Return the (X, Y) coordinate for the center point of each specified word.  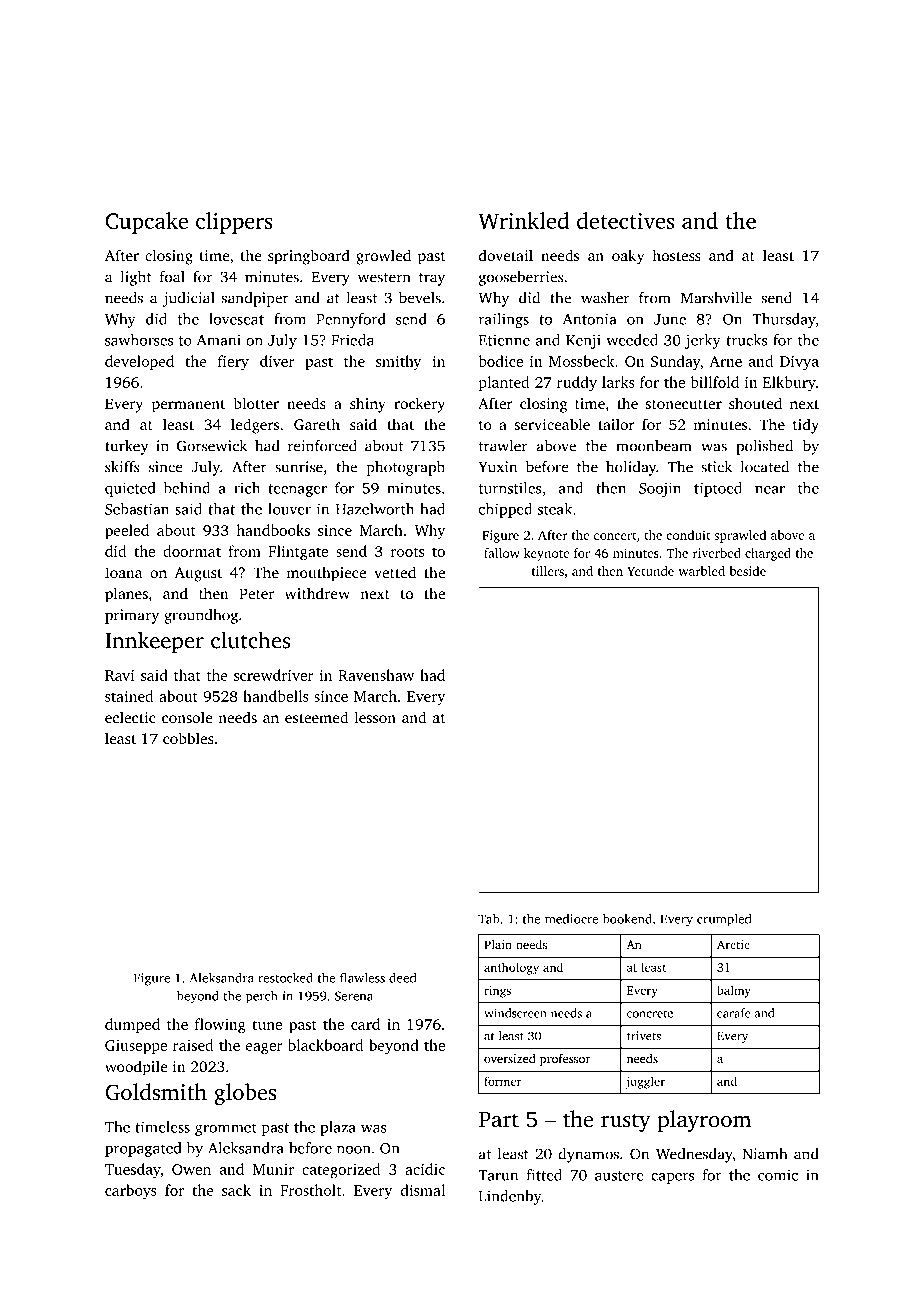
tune (267, 1025)
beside (747, 571)
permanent (188, 406)
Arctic (733, 944)
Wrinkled (523, 220)
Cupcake (146, 223)
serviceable (552, 424)
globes (245, 1094)
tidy (806, 426)
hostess (676, 255)
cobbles (188, 738)
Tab (489, 919)
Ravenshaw (376, 675)
